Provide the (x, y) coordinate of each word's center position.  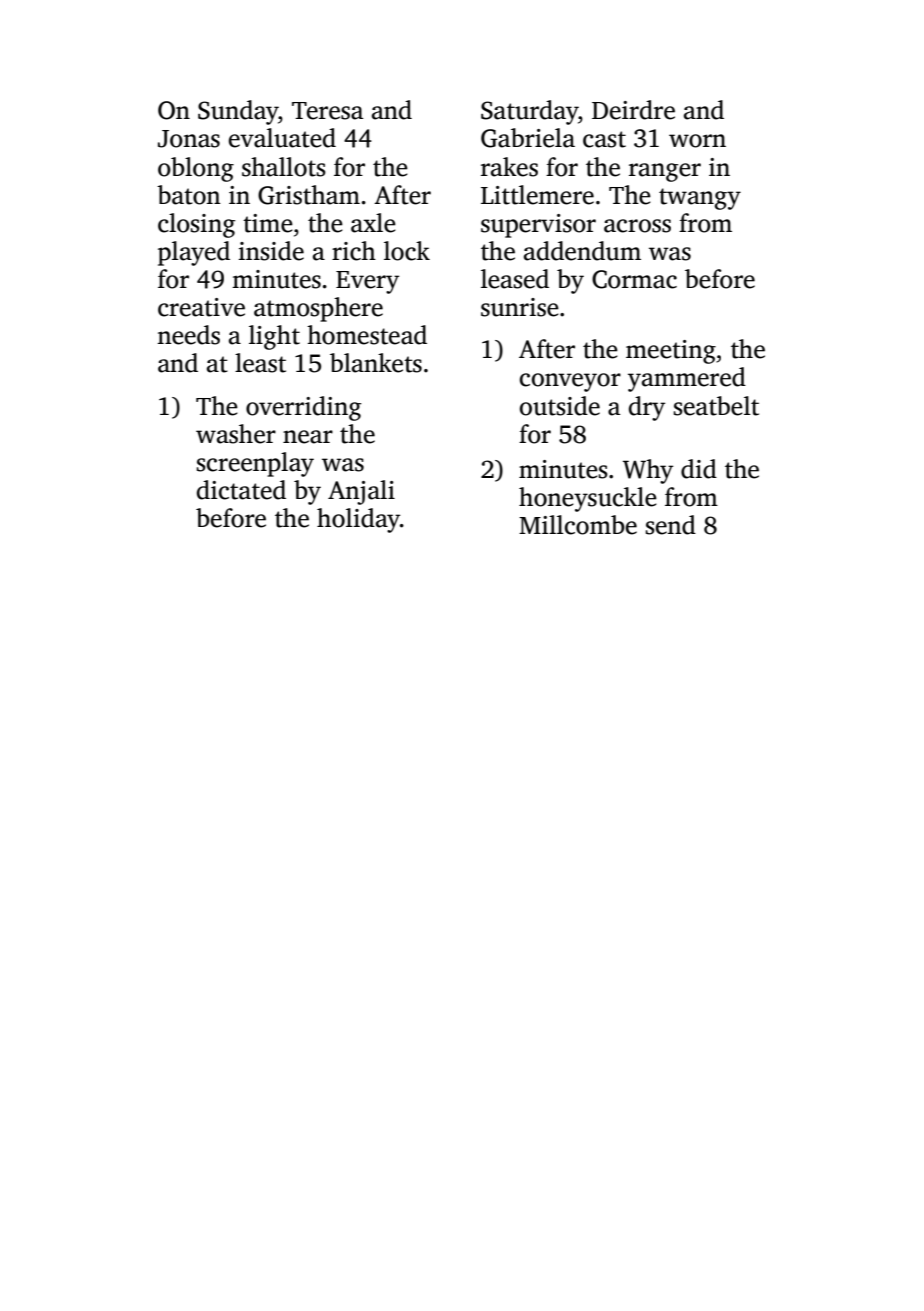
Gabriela (528, 138)
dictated (241, 490)
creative (201, 307)
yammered (687, 379)
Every (367, 282)
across (637, 226)
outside (560, 406)
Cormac (634, 279)
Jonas (189, 139)
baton (189, 195)
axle (373, 223)
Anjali (361, 492)
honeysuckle (588, 499)
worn (697, 141)
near (308, 437)
